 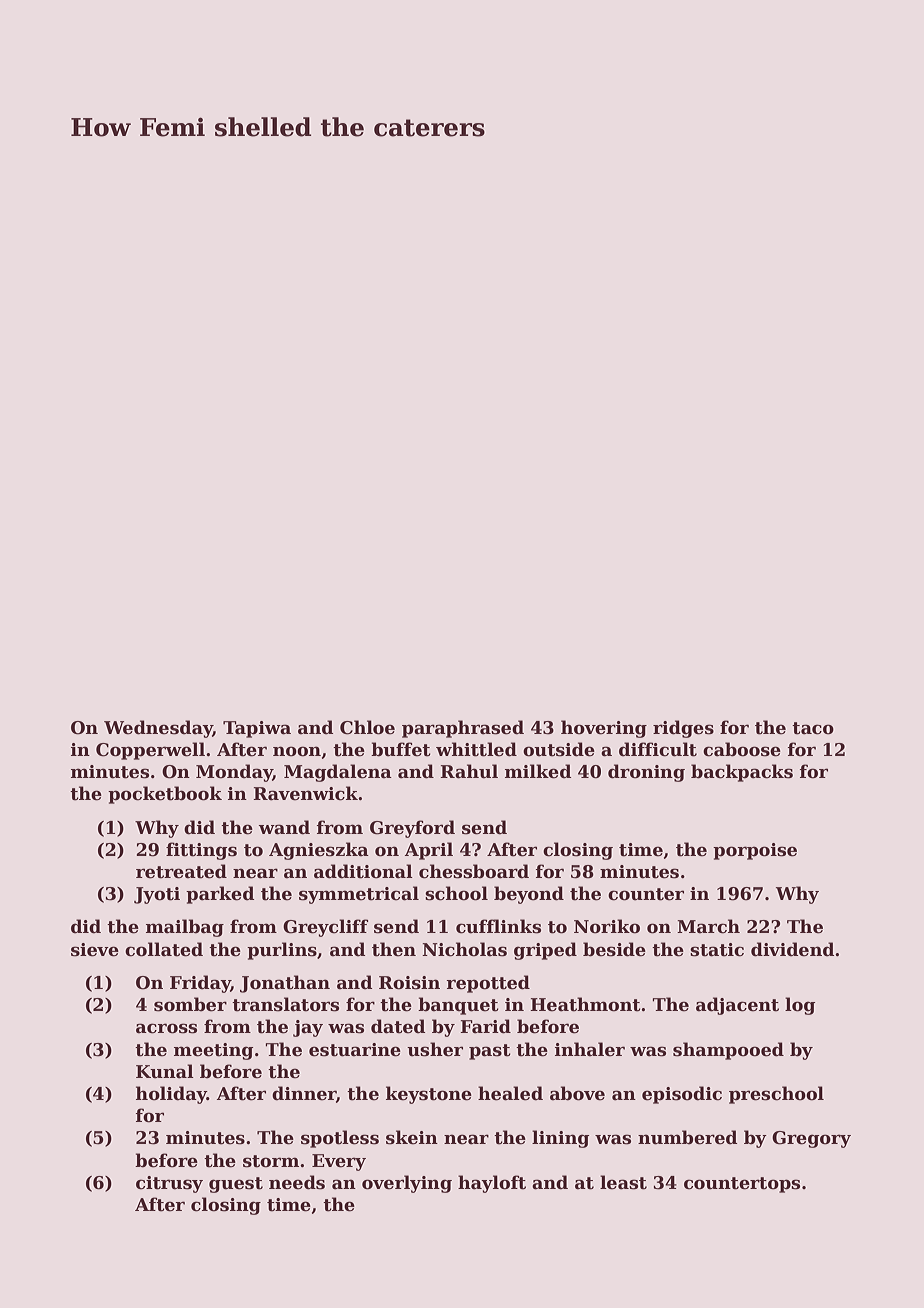 I want to click on citrusy, so click(x=169, y=1184).
